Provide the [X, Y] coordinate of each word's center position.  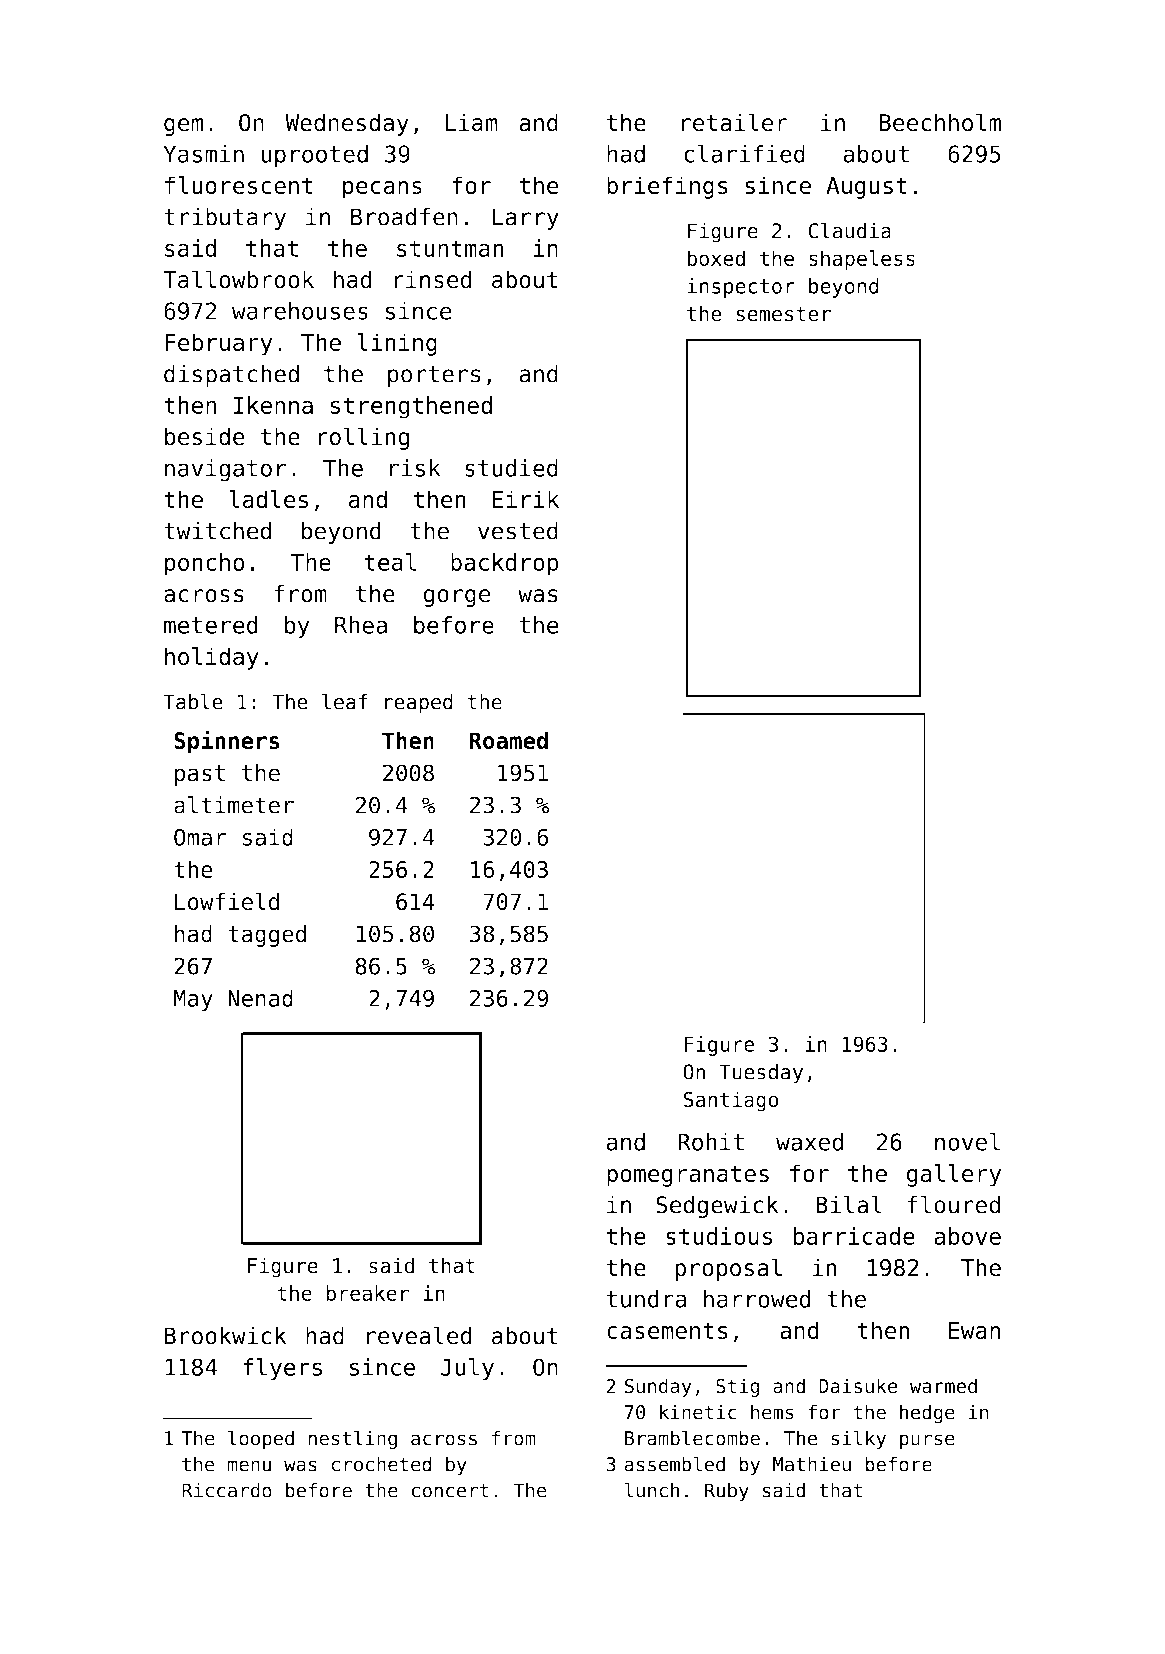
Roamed [509, 740]
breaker [367, 1293]
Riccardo [227, 1490]
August [866, 188]
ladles [268, 499]
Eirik [525, 499]
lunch [652, 1490]
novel [967, 1141]
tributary [225, 218]
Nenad [260, 998]
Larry [526, 219]
